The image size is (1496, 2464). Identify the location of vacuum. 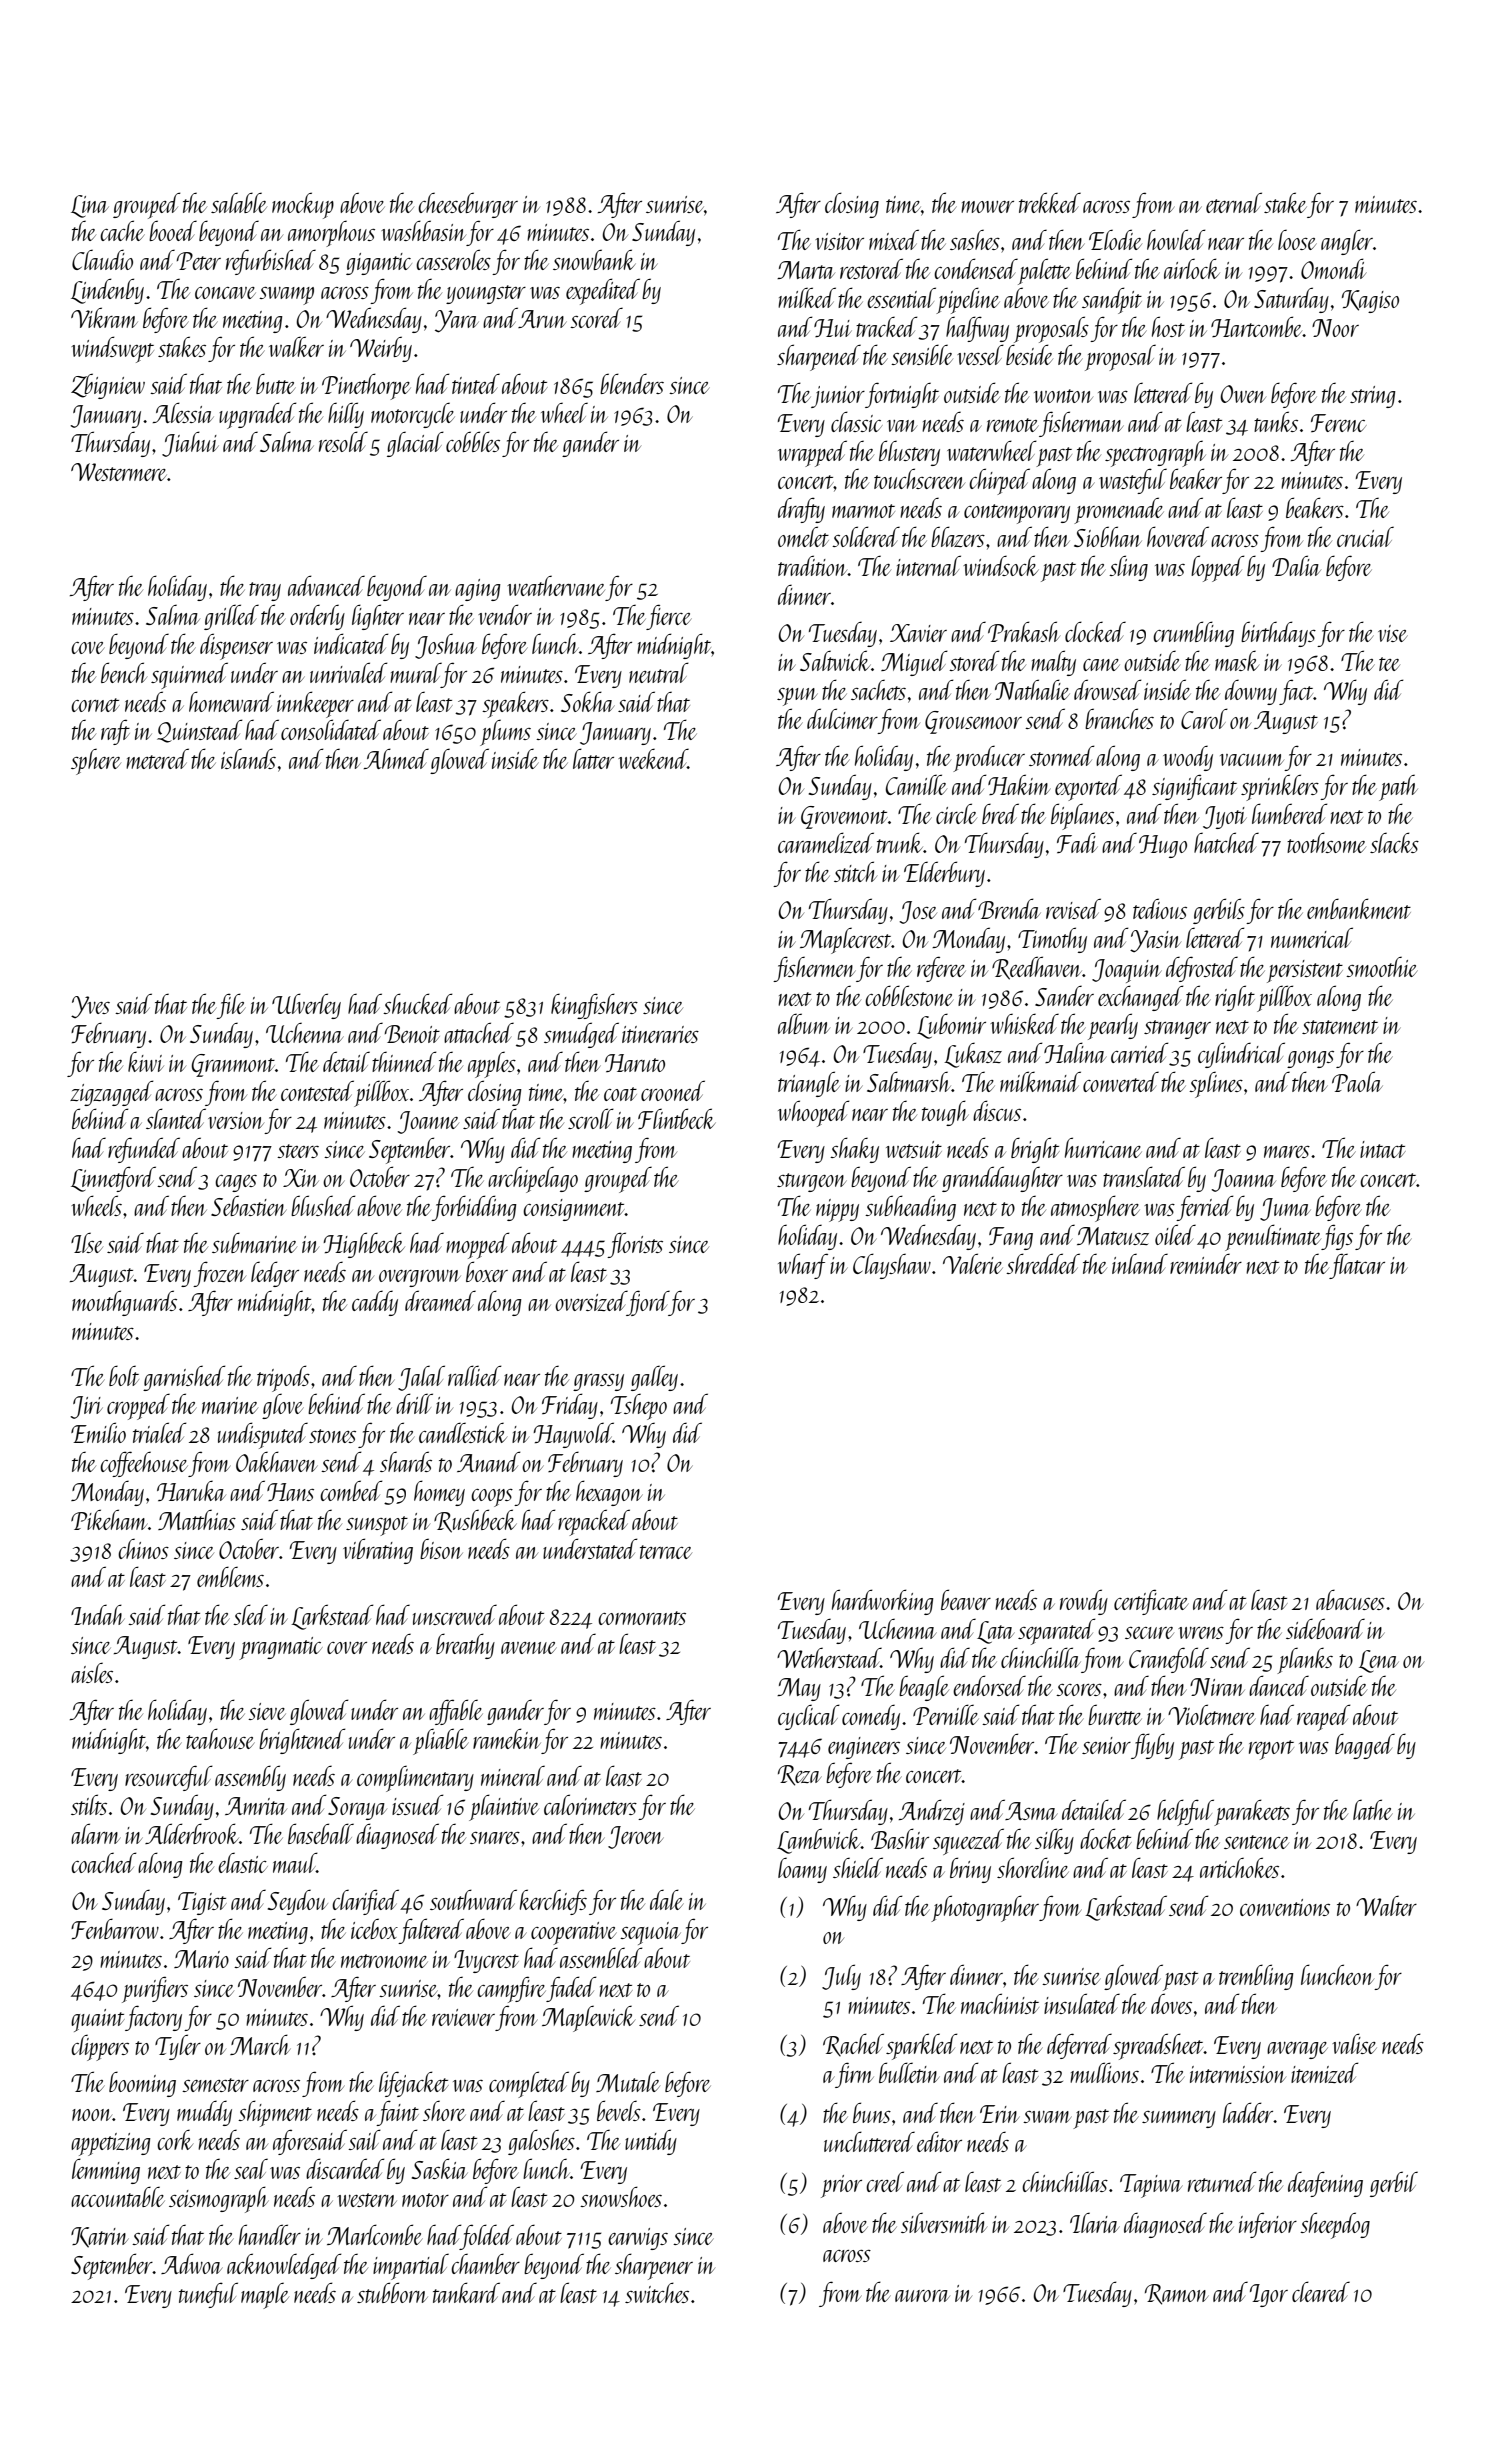
(1252, 760).
